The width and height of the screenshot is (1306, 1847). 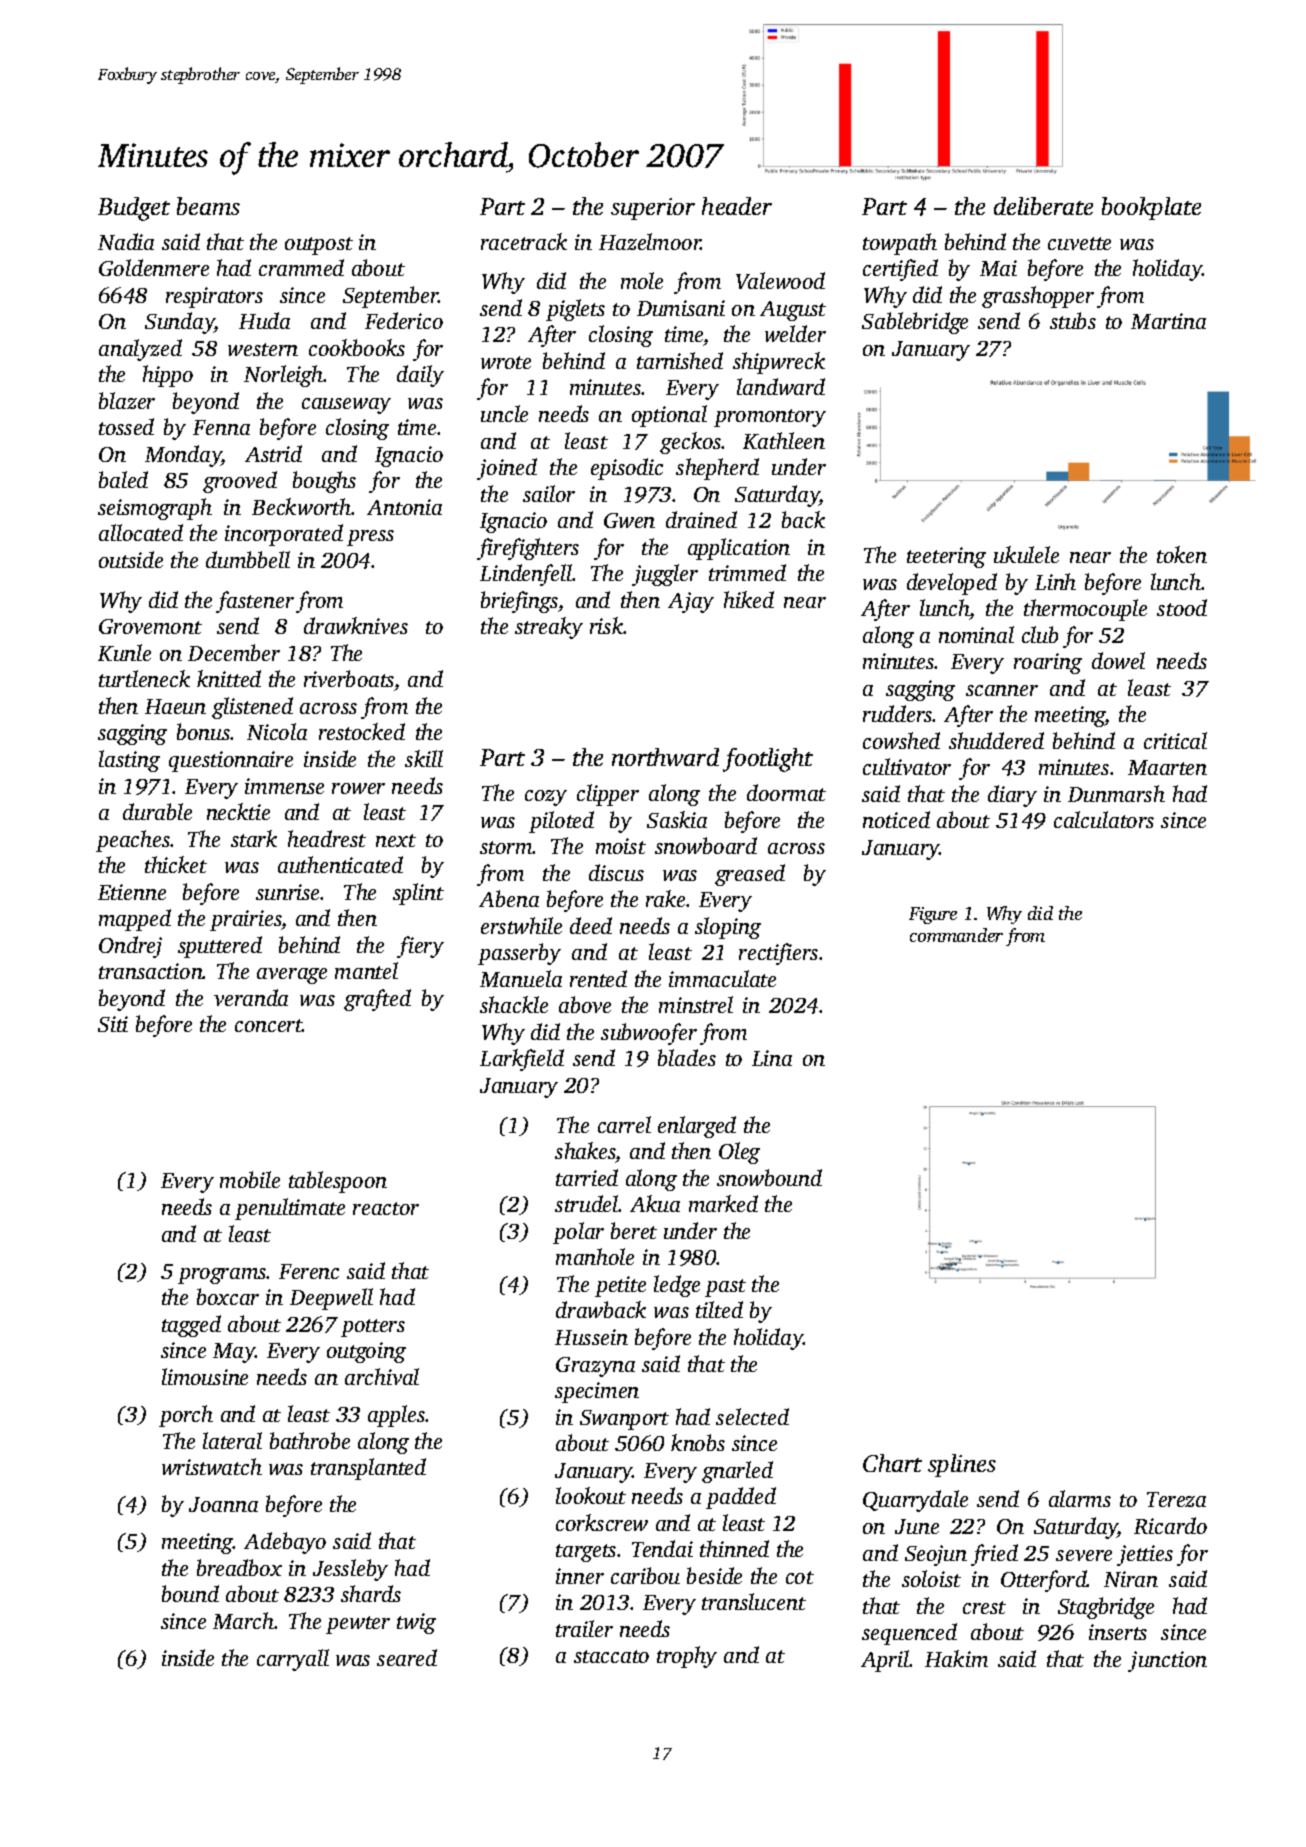 I want to click on blades, so click(x=687, y=1057).
